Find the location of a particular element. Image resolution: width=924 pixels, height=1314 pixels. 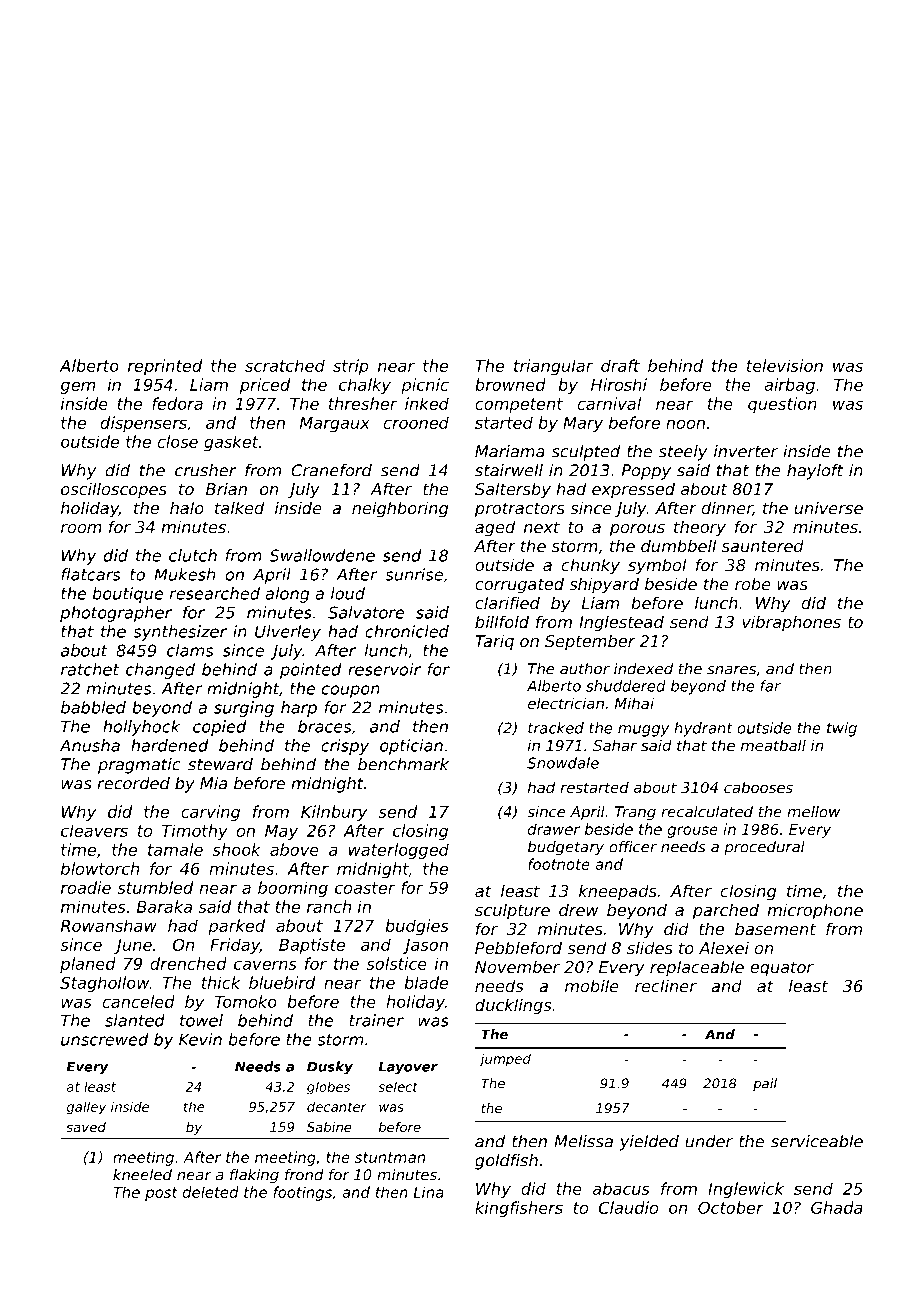

Anusha is located at coordinates (90, 745).
